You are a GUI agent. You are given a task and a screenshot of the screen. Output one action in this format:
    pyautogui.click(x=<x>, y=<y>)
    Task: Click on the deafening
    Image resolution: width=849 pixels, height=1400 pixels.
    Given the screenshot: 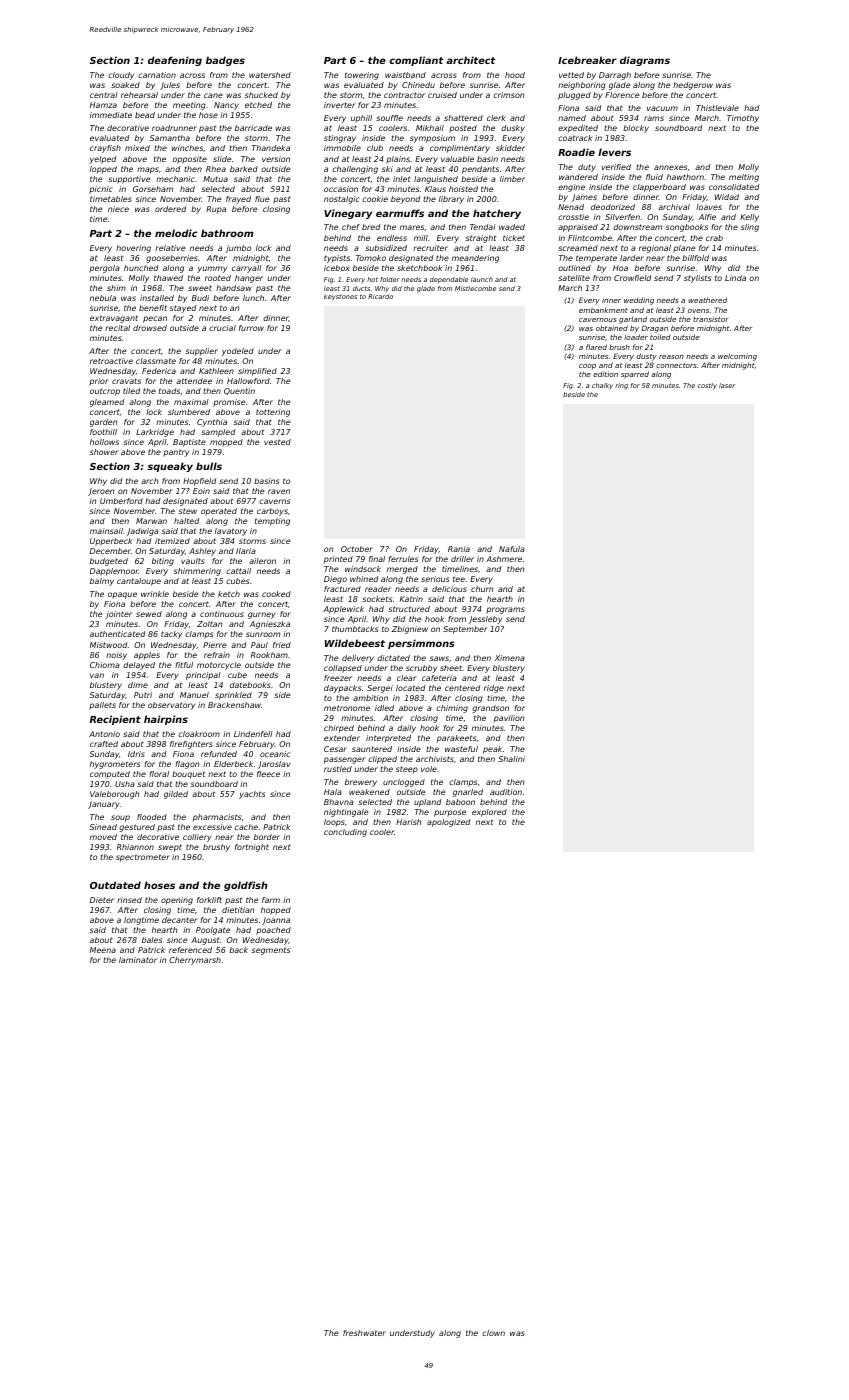 What is the action you would take?
    pyautogui.click(x=175, y=61)
